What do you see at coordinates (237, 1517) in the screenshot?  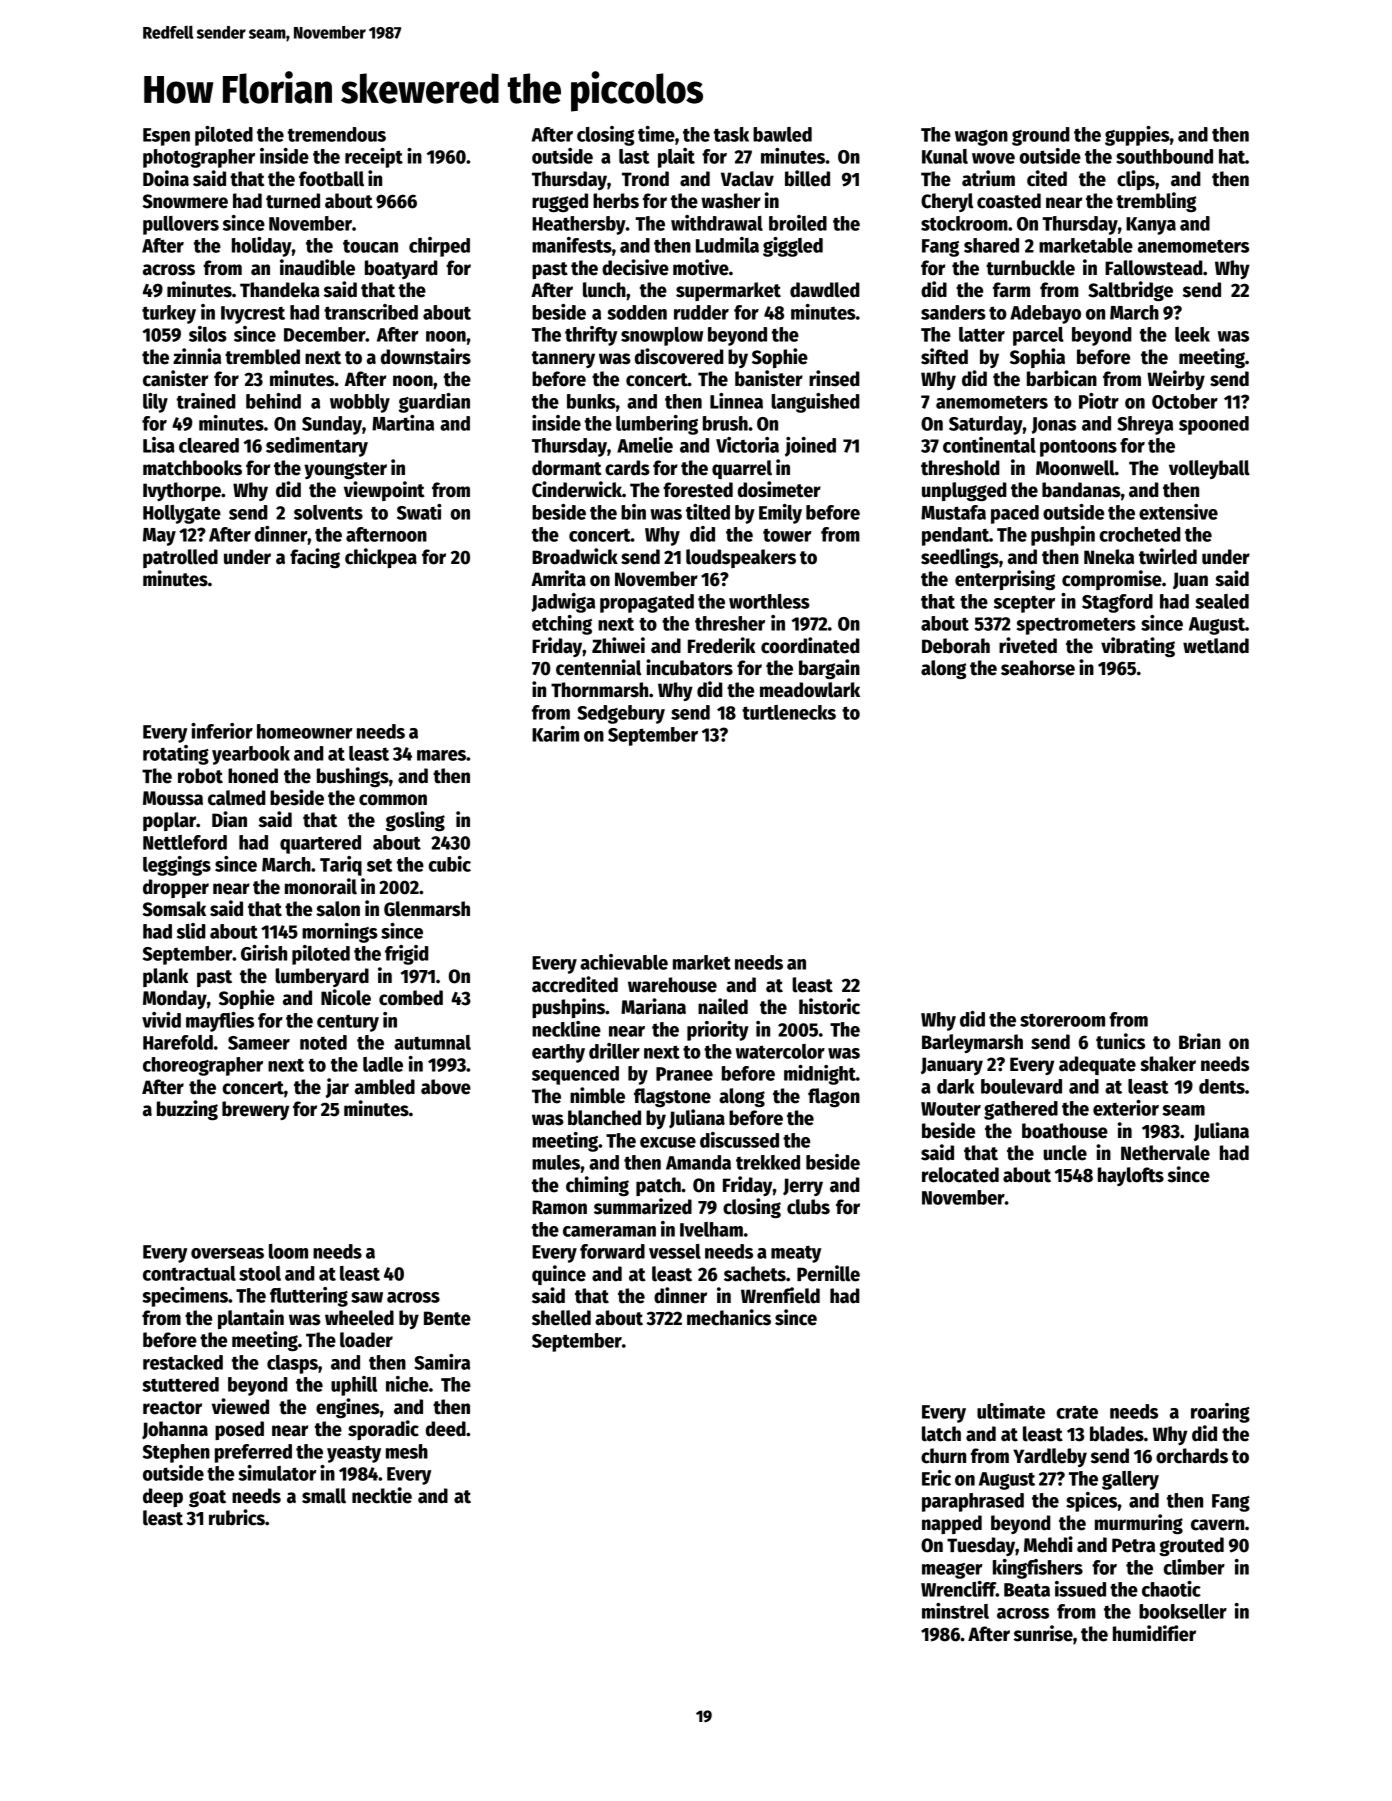 I see `rubrics` at bounding box center [237, 1517].
